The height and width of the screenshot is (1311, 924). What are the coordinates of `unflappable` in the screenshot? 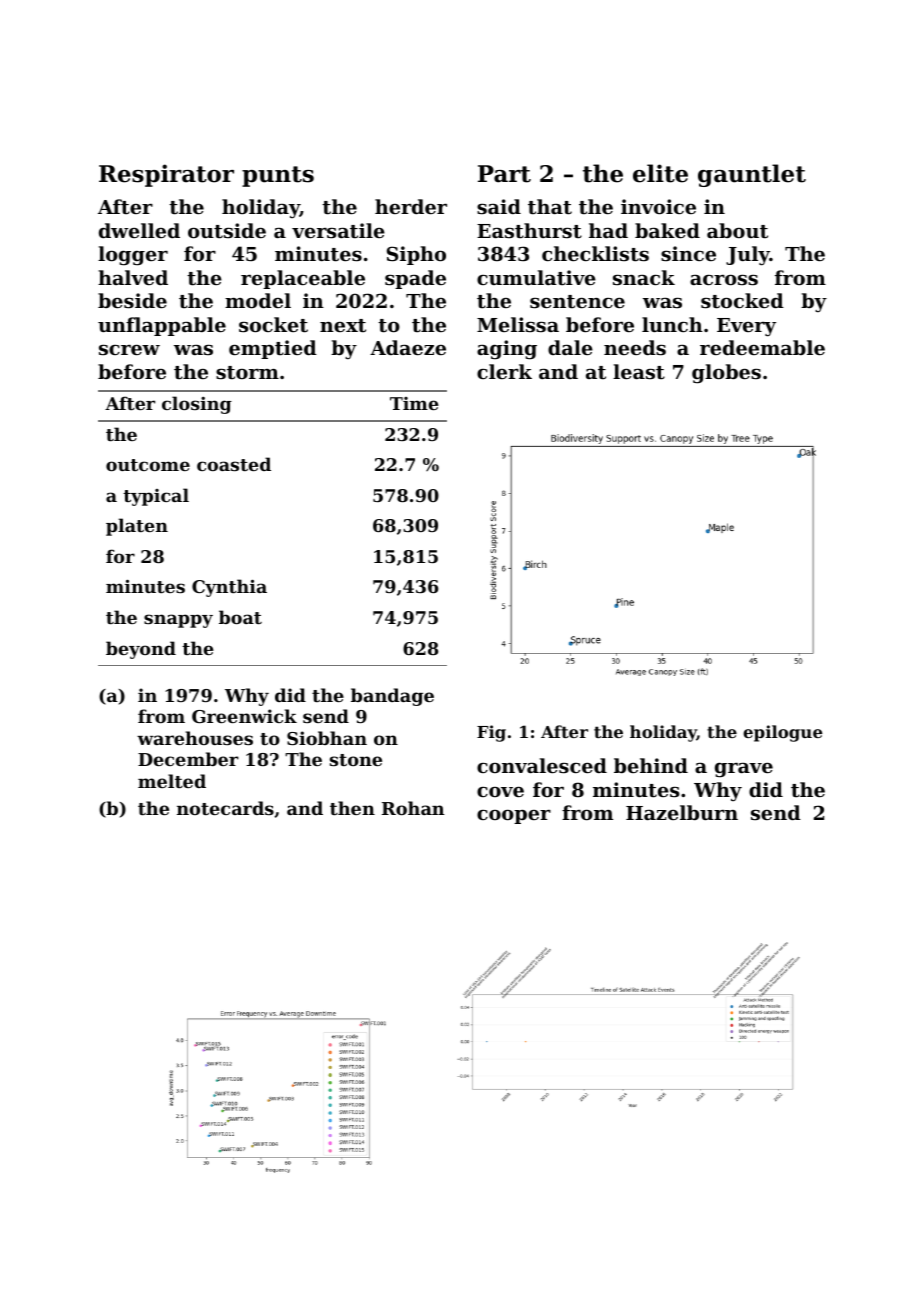 It's located at (162, 326).
